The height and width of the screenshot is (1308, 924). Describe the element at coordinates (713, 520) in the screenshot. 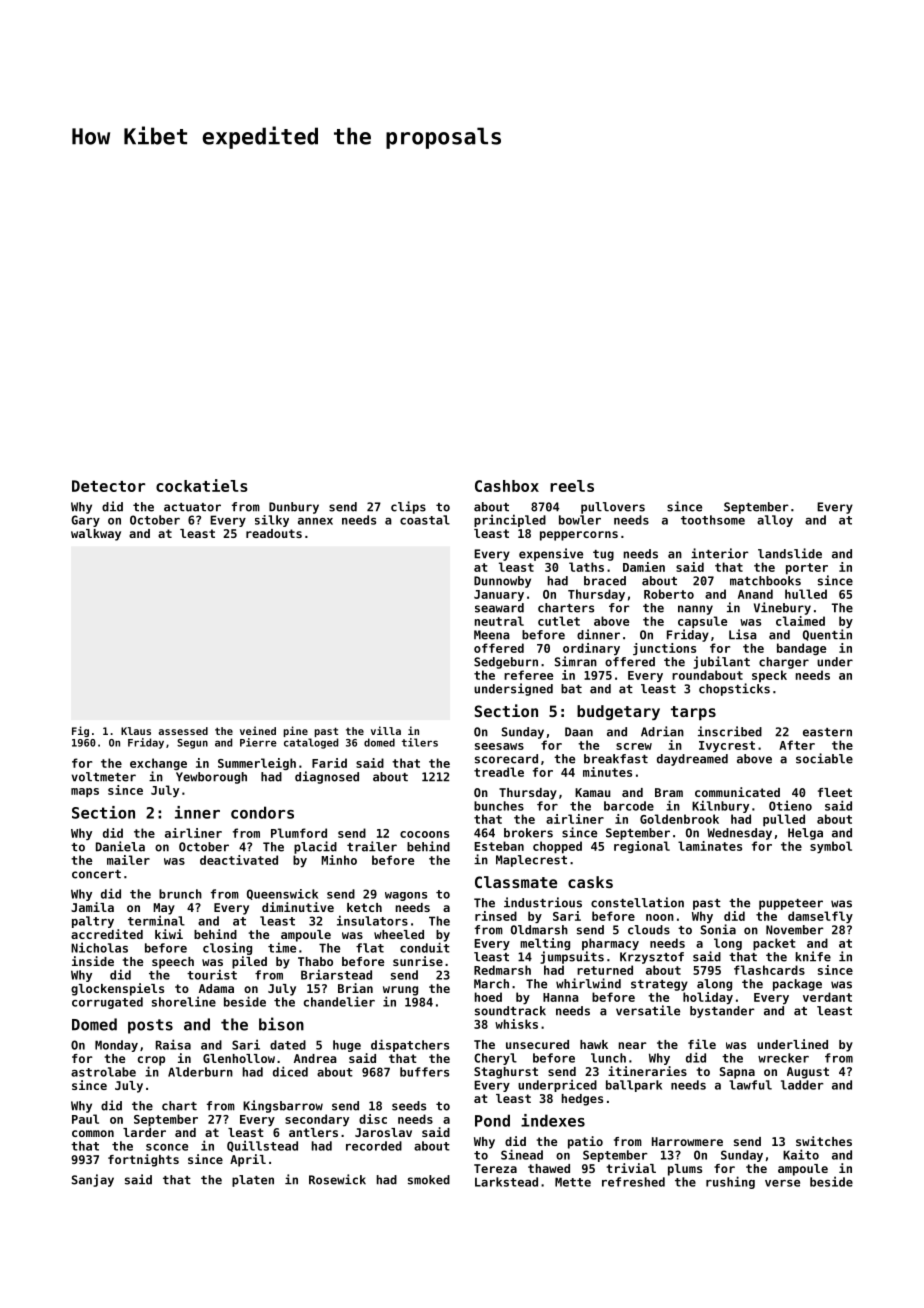

I see `toothsome` at that location.
